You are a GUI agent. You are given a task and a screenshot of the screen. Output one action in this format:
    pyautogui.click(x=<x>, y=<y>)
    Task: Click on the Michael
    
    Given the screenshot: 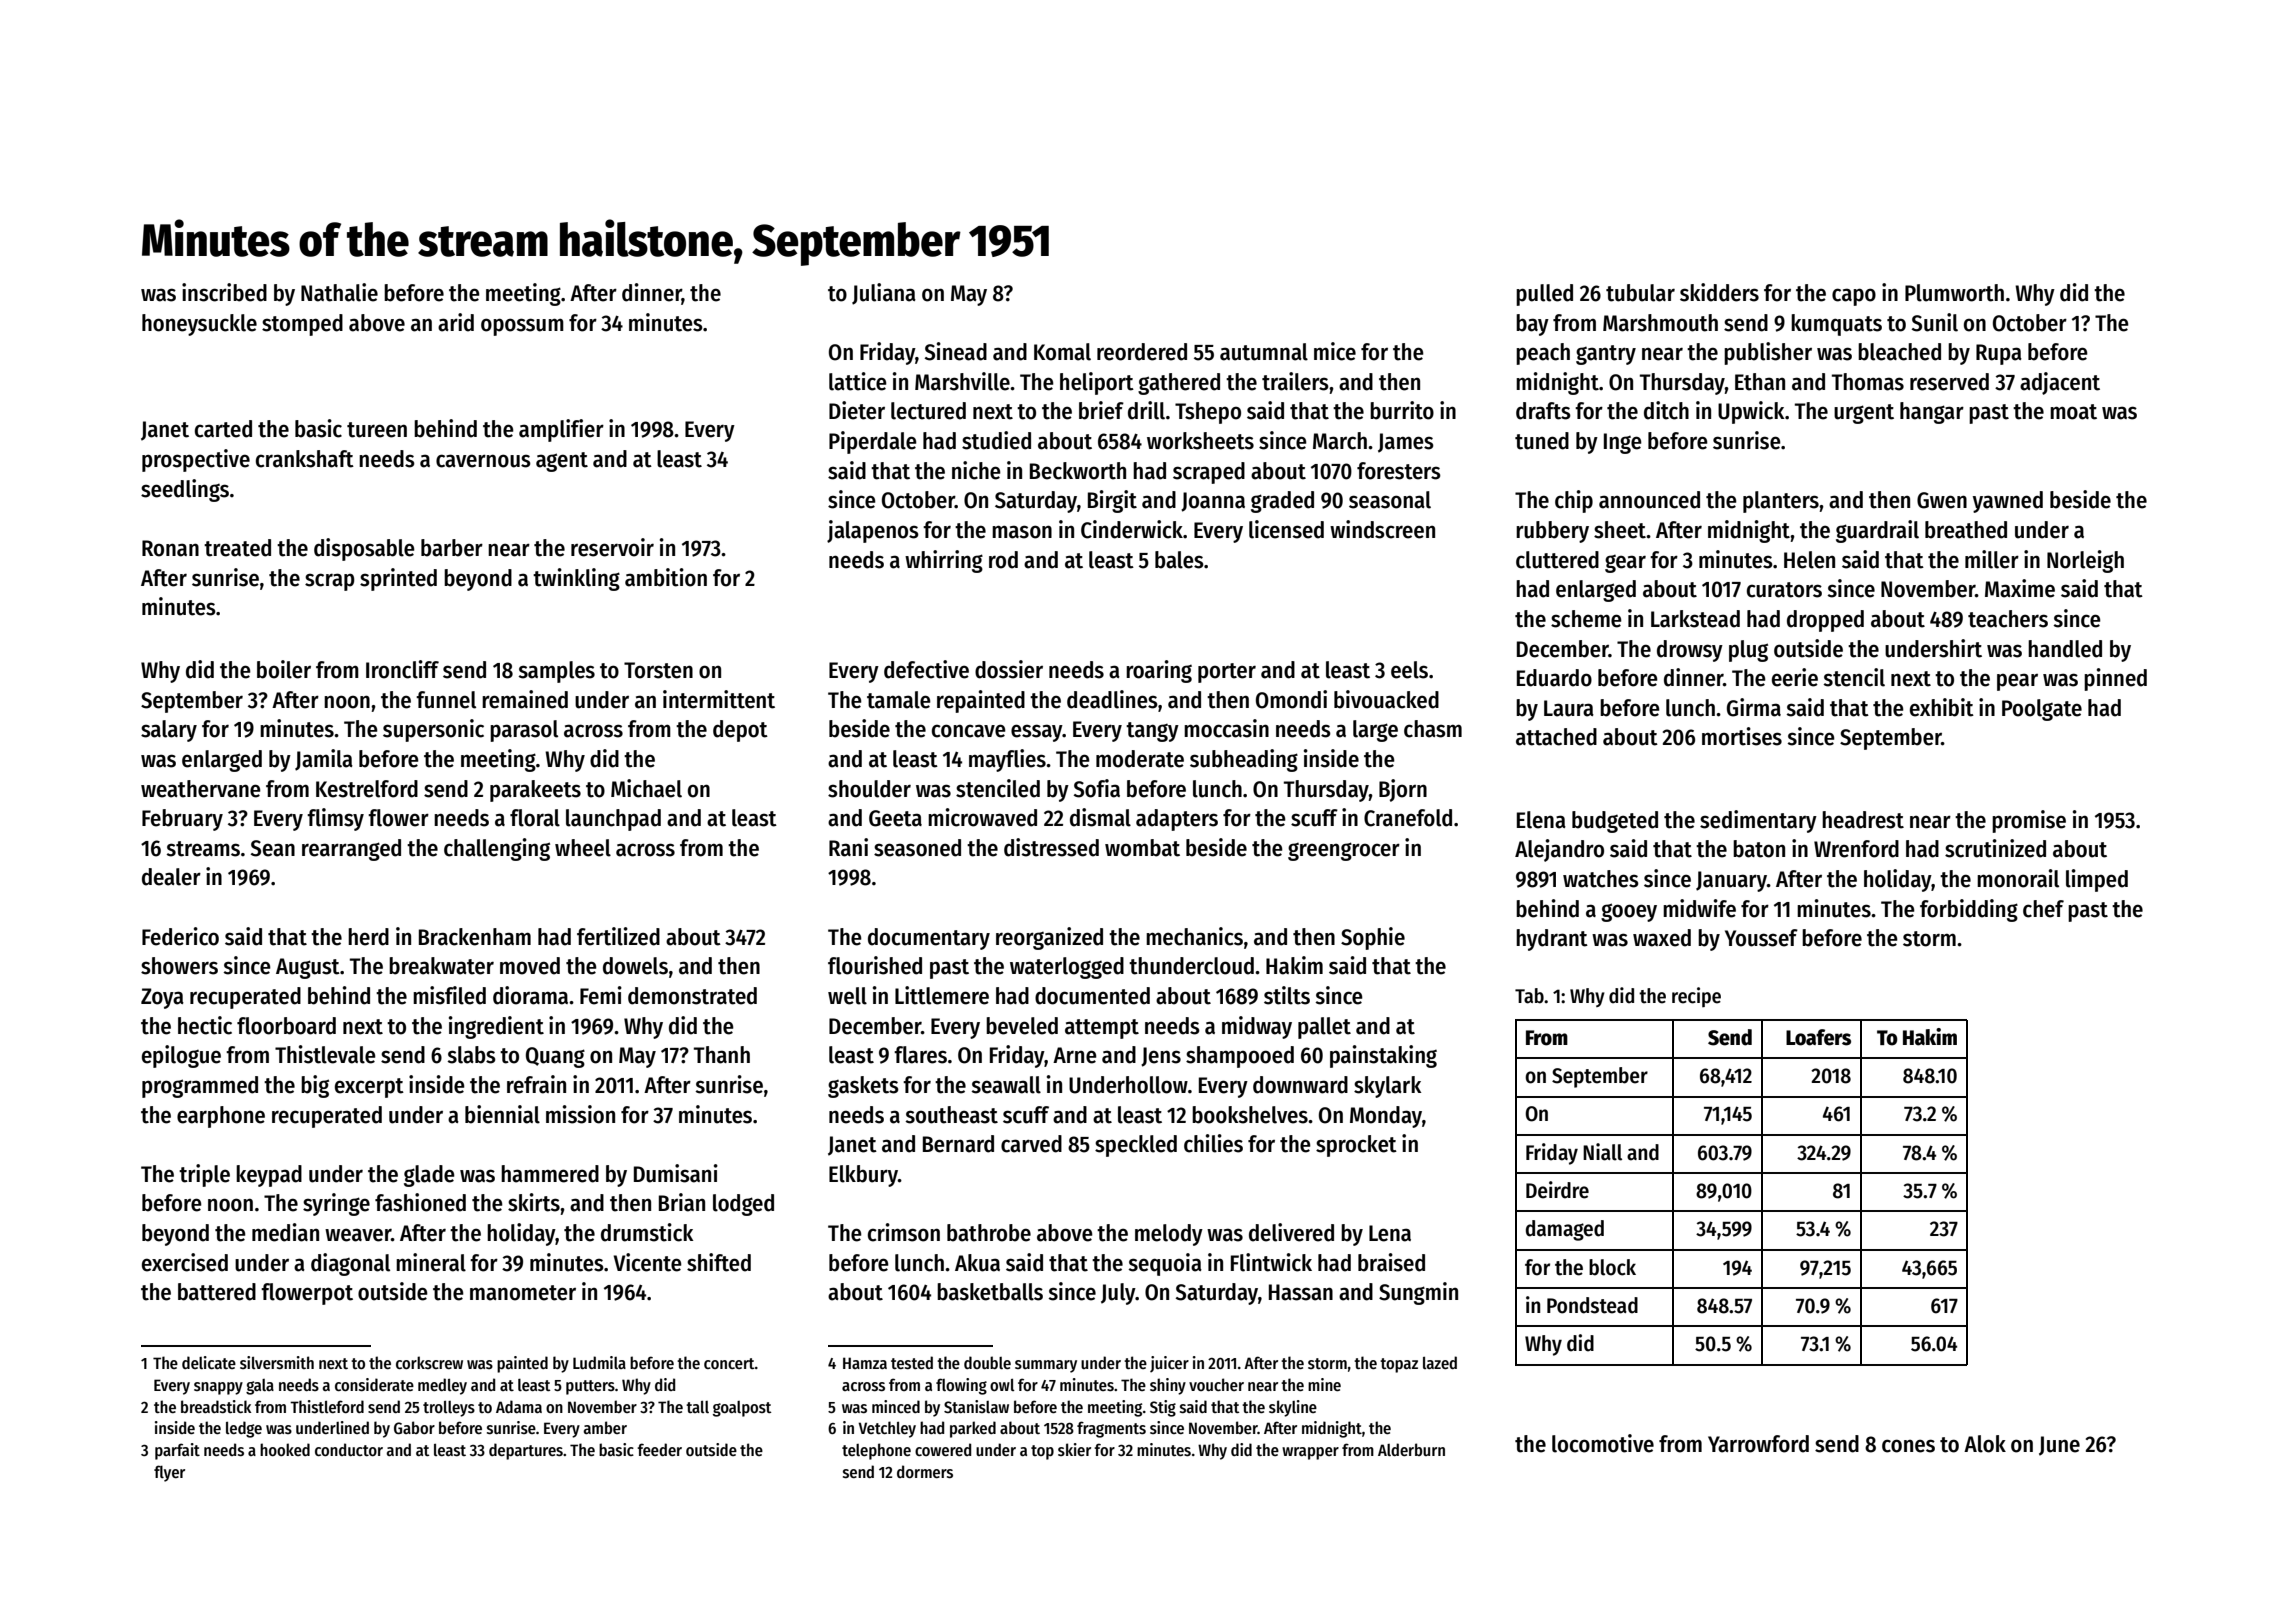 What is the action you would take?
    pyautogui.click(x=646, y=788)
